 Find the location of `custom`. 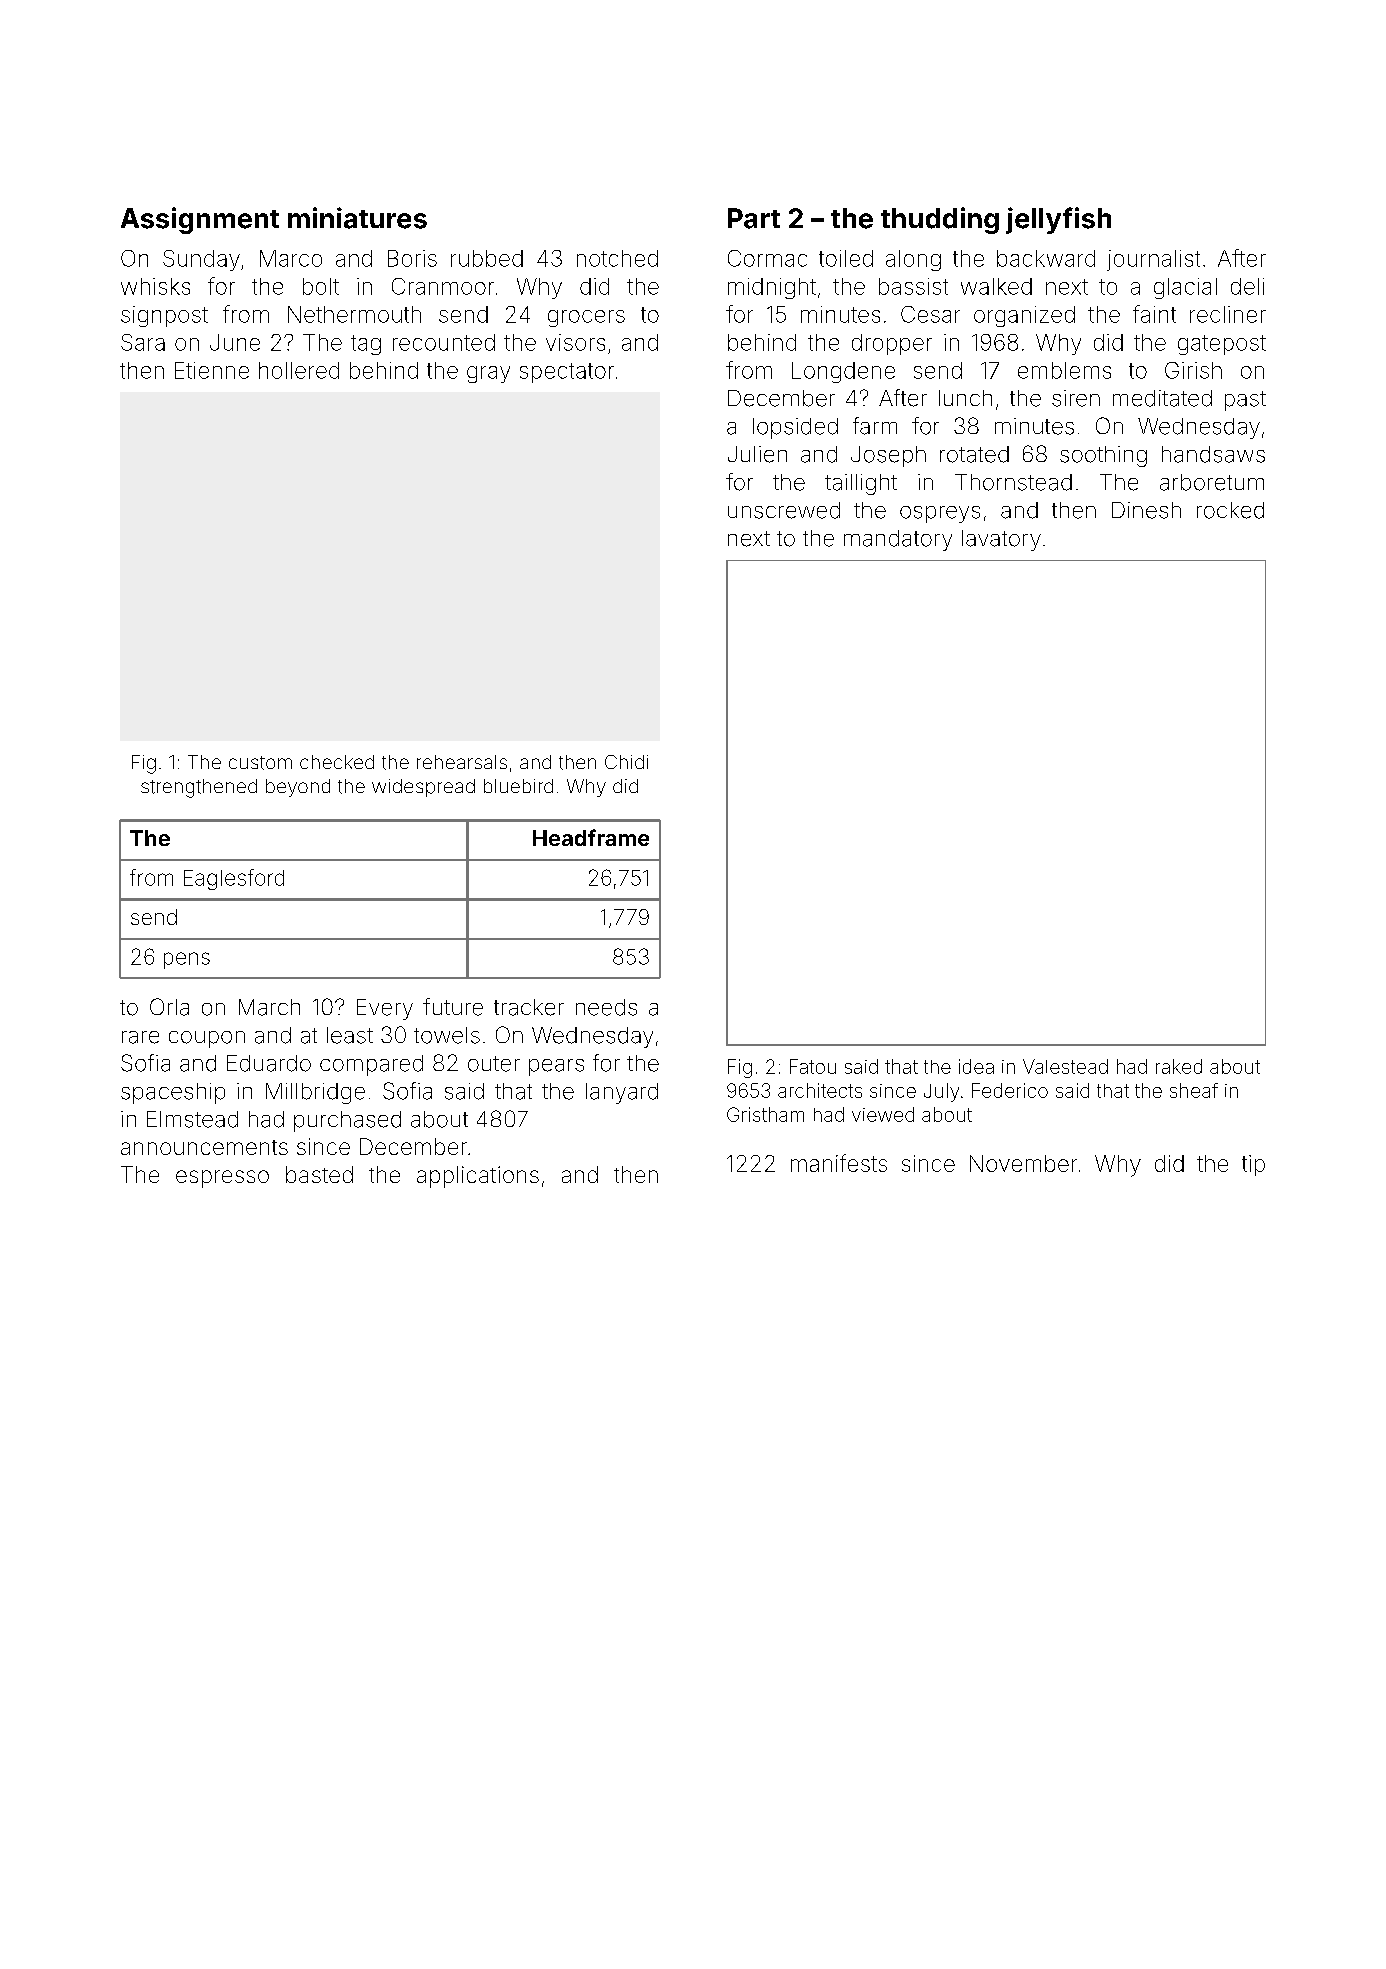

custom is located at coordinates (260, 763).
